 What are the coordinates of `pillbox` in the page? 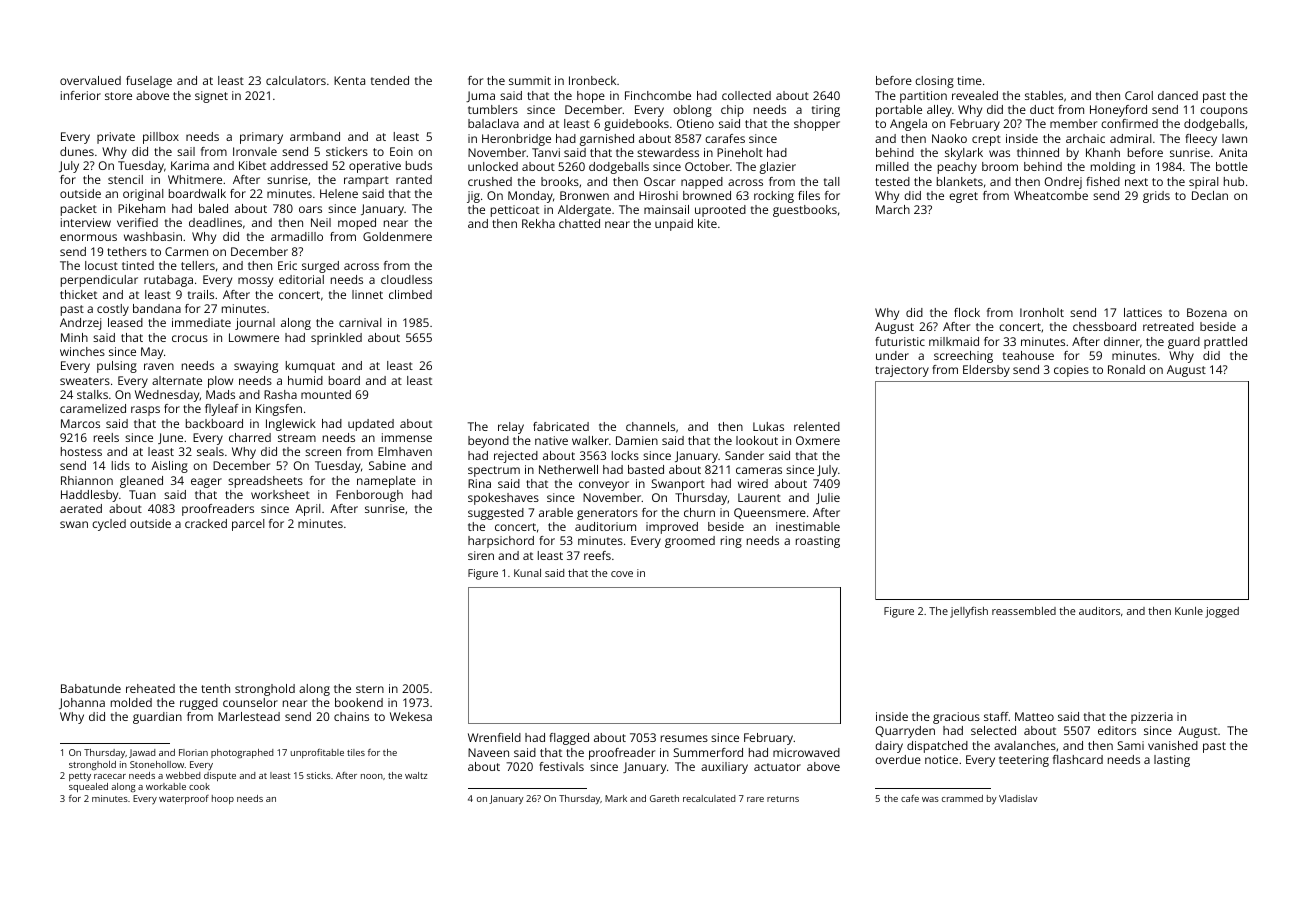 It's located at (161, 138).
